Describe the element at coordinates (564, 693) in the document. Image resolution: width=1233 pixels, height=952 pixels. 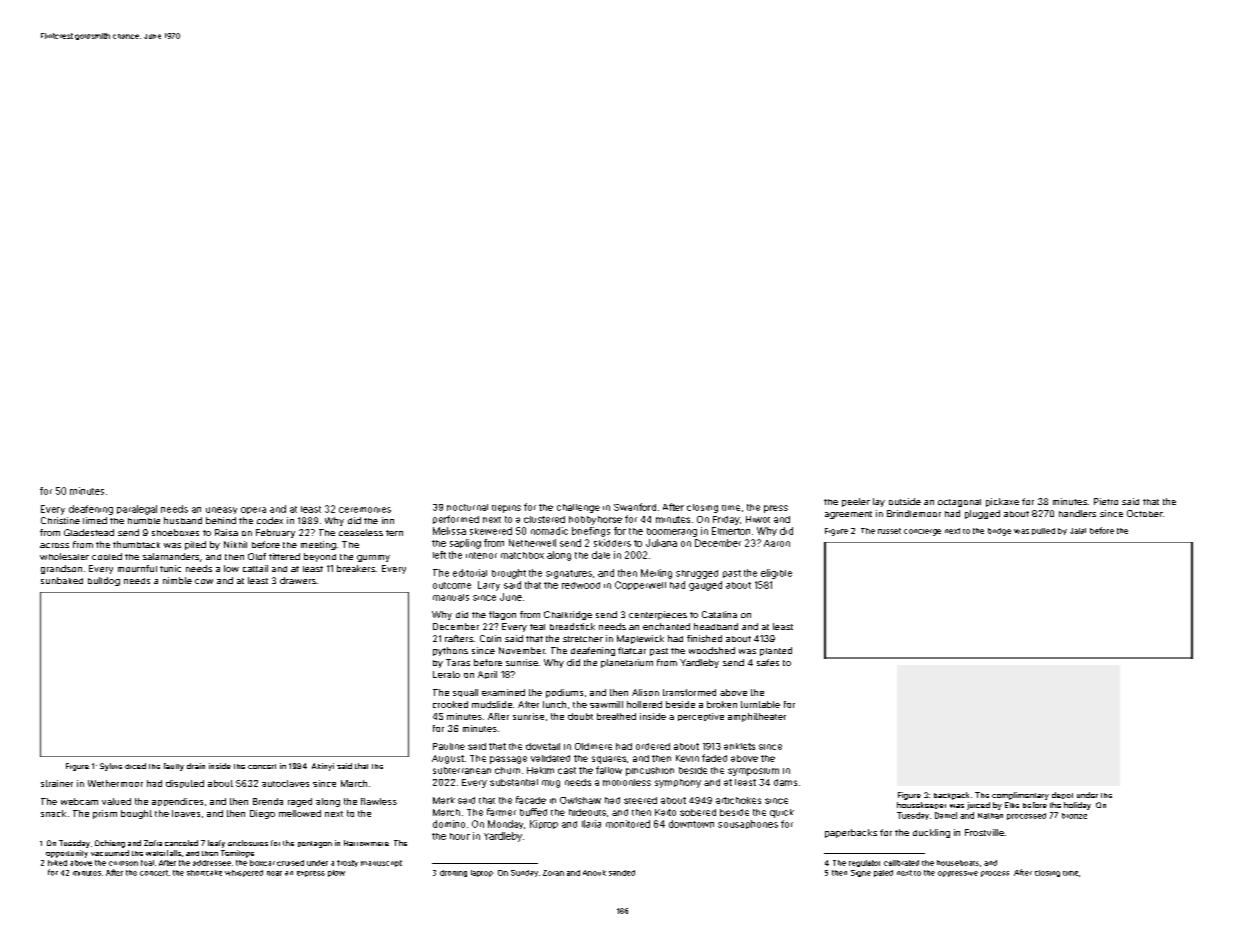
I see `podiums` at that location.
